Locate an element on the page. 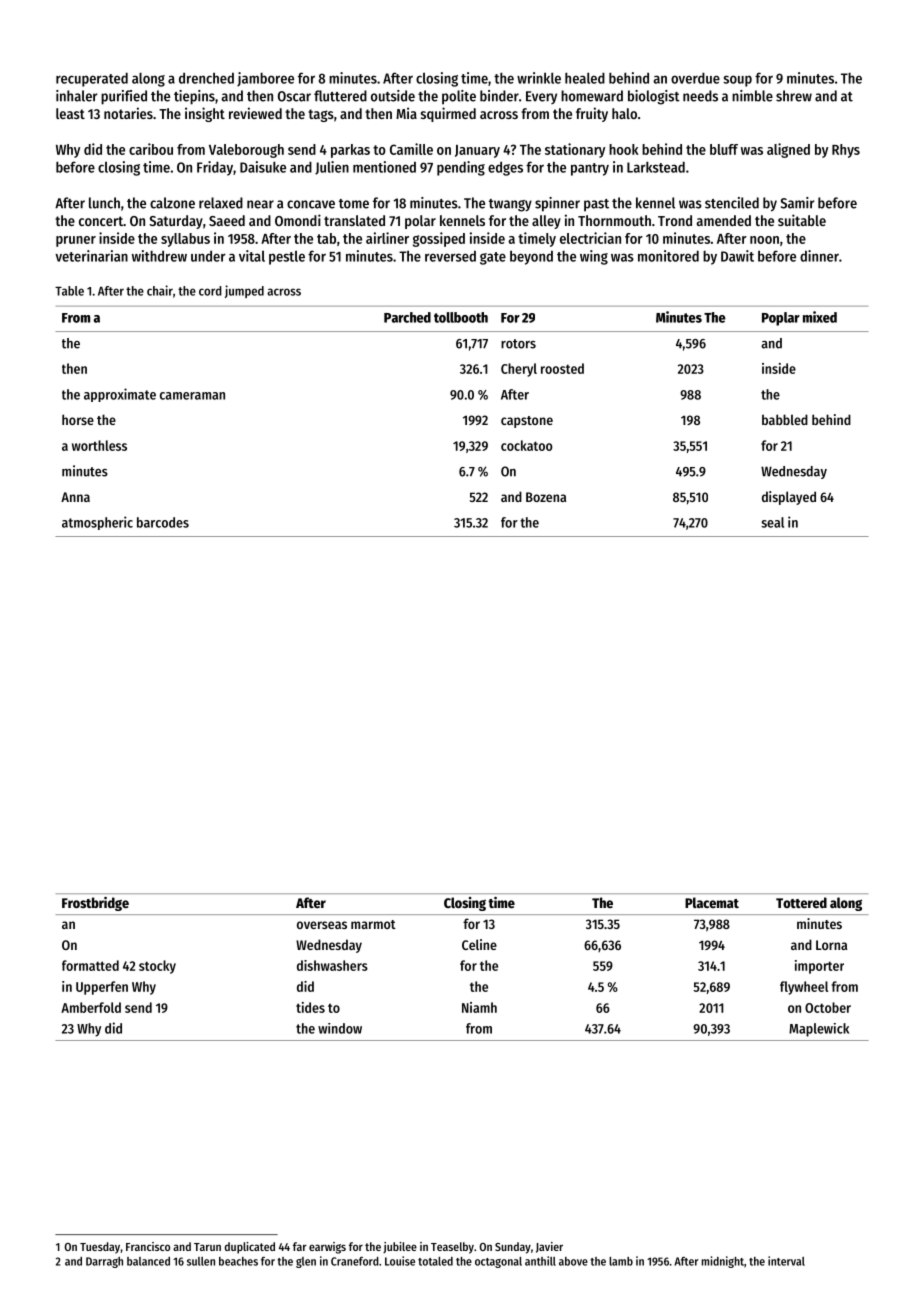 The height and width of the document is (1308, 924). overseas is located at coordinates (322, 925).
